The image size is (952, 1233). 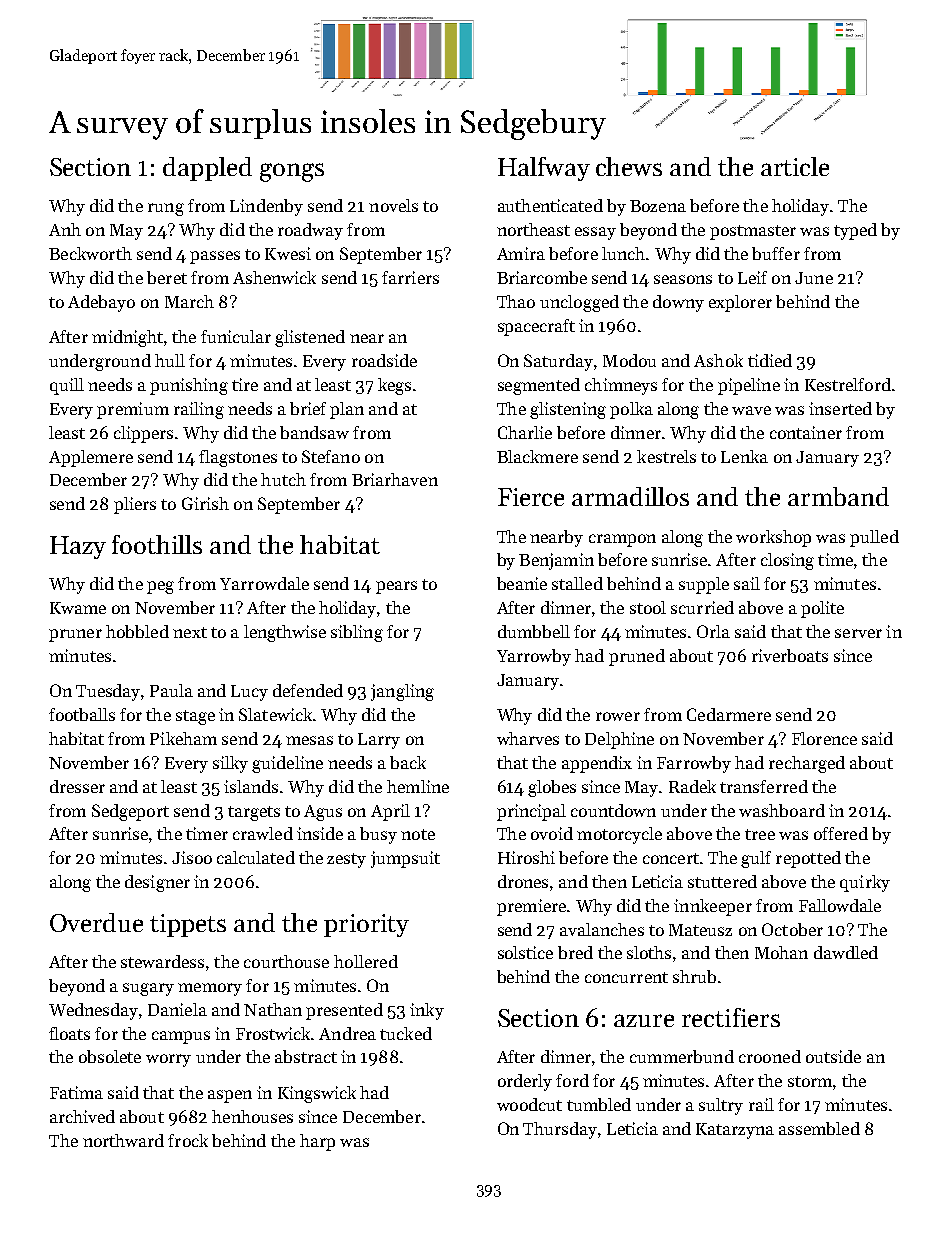 What do you see at coordinates (795, 166) in the document?
I see `article` at bounding box center [795, 166].
